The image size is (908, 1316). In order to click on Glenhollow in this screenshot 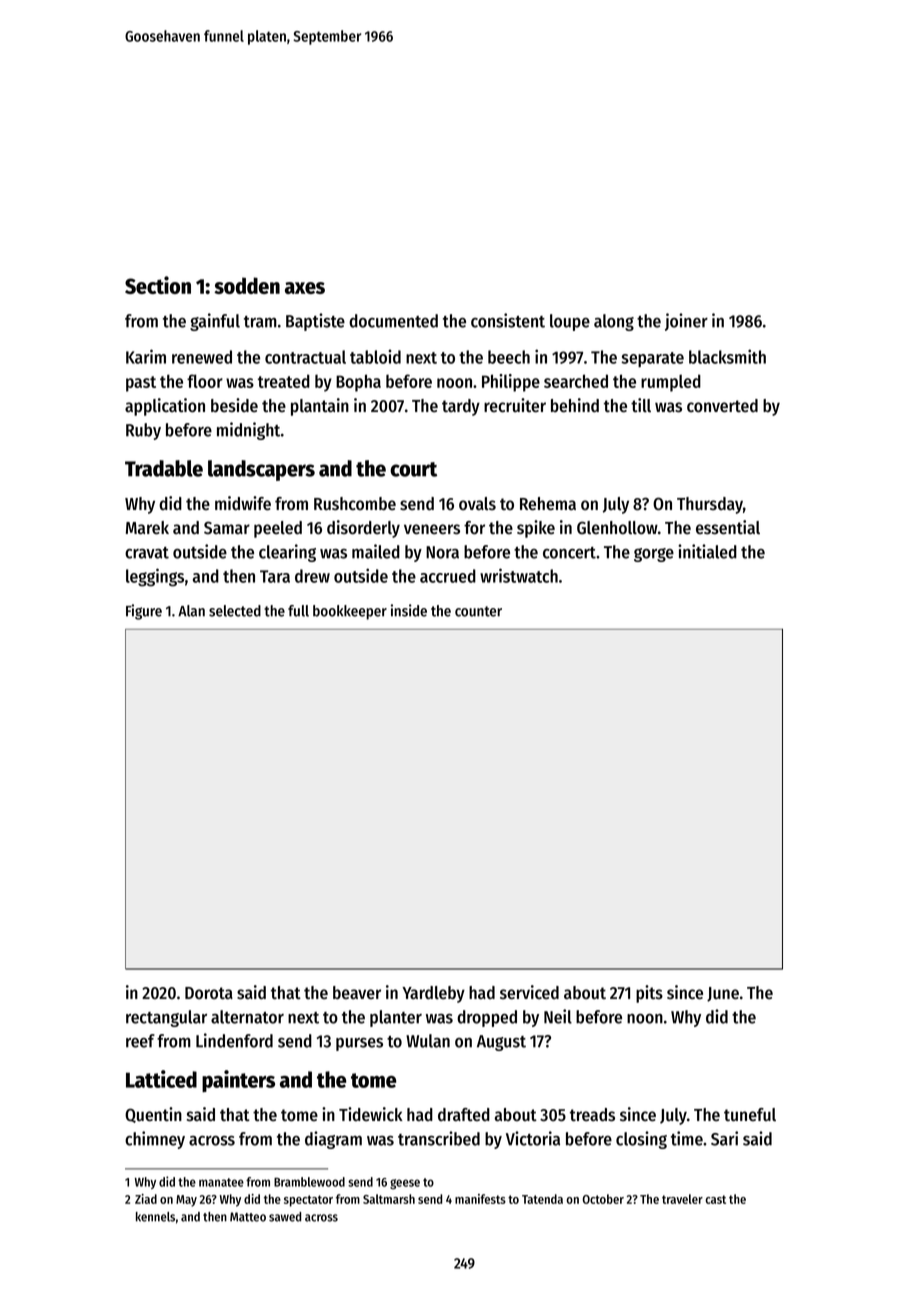, I will do `click(617, 528)`.
